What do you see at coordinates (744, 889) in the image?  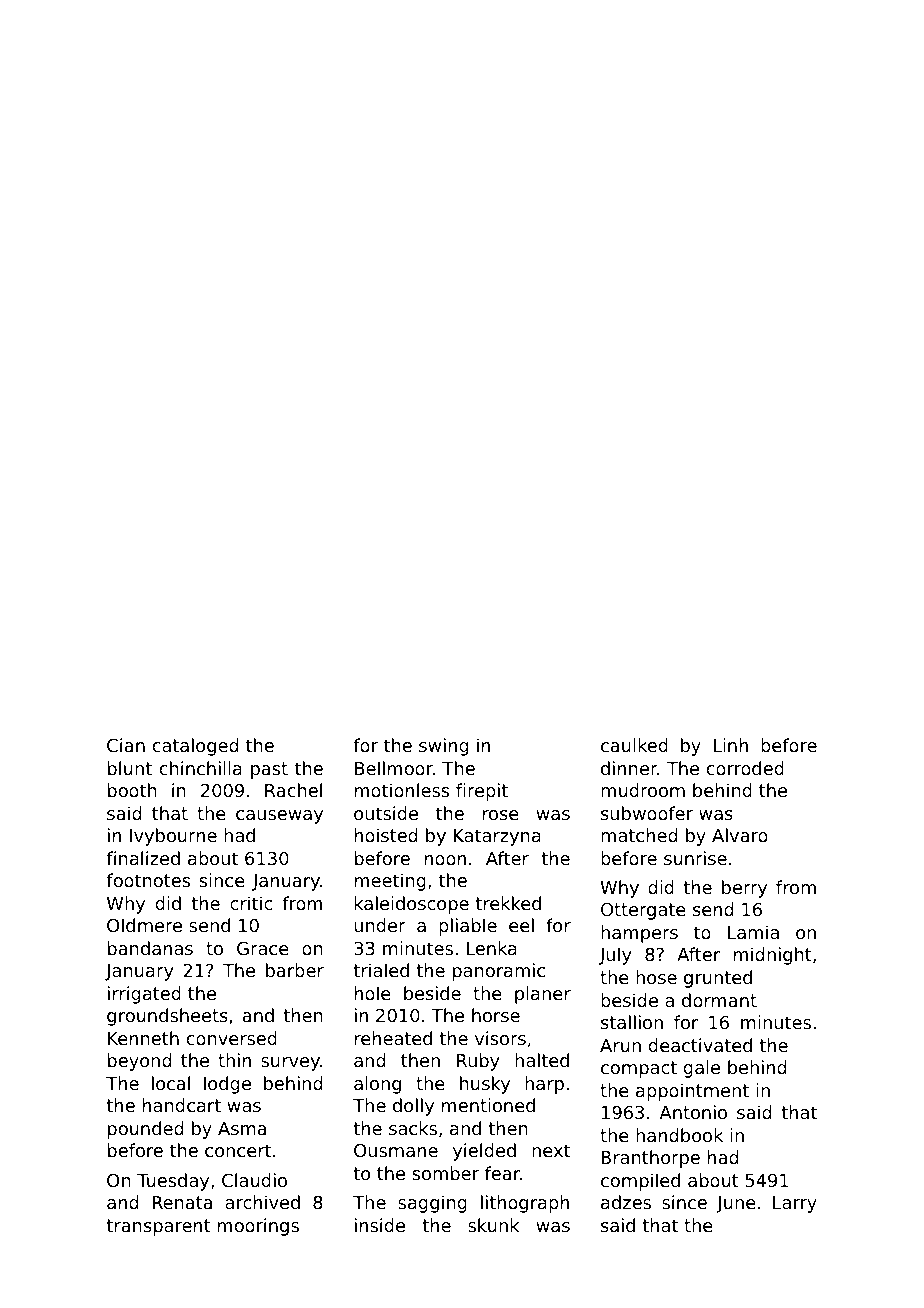 I see `berry` at bounding box center [744, 889].
